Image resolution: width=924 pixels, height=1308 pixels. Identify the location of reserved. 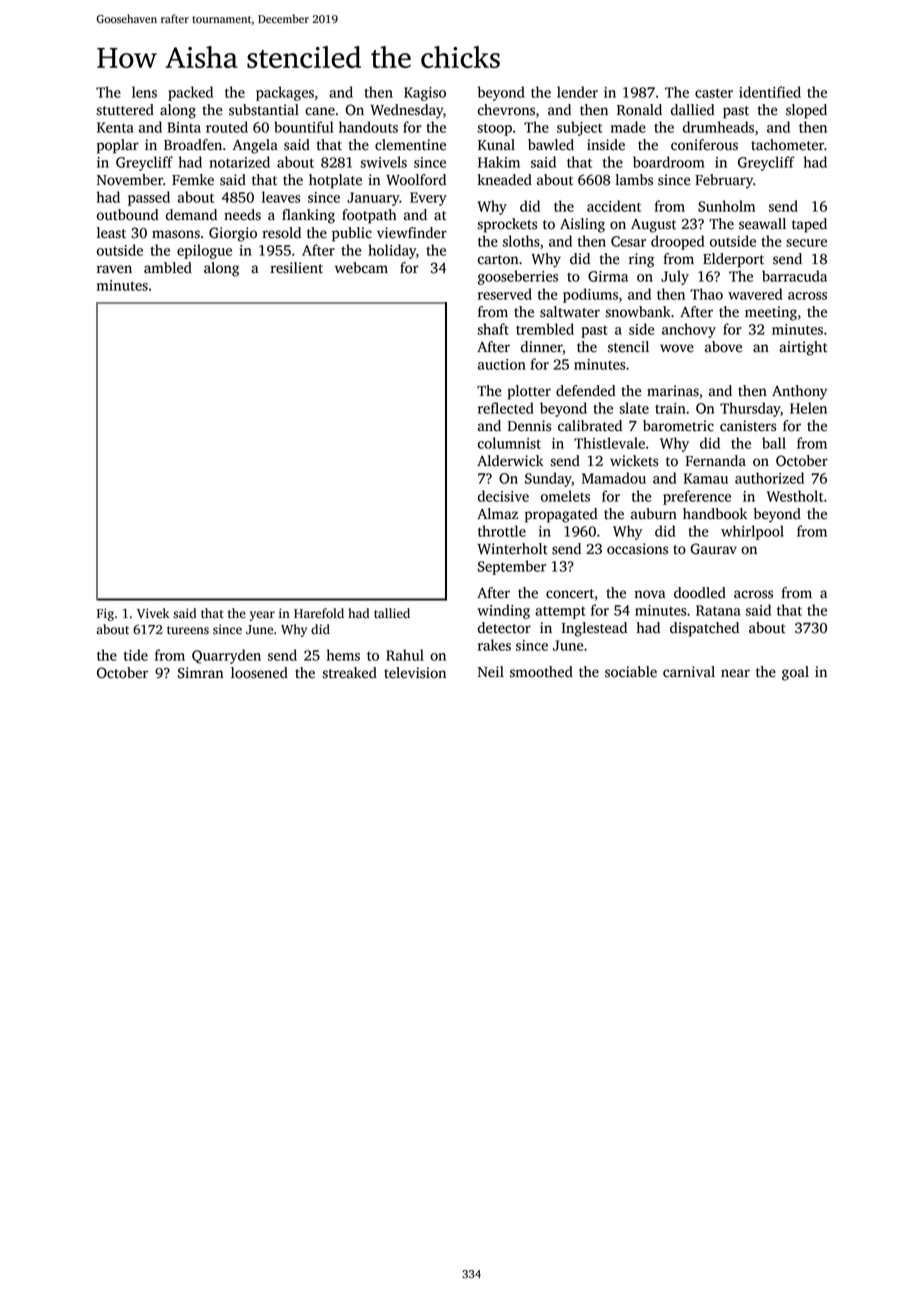
(505, 294).
